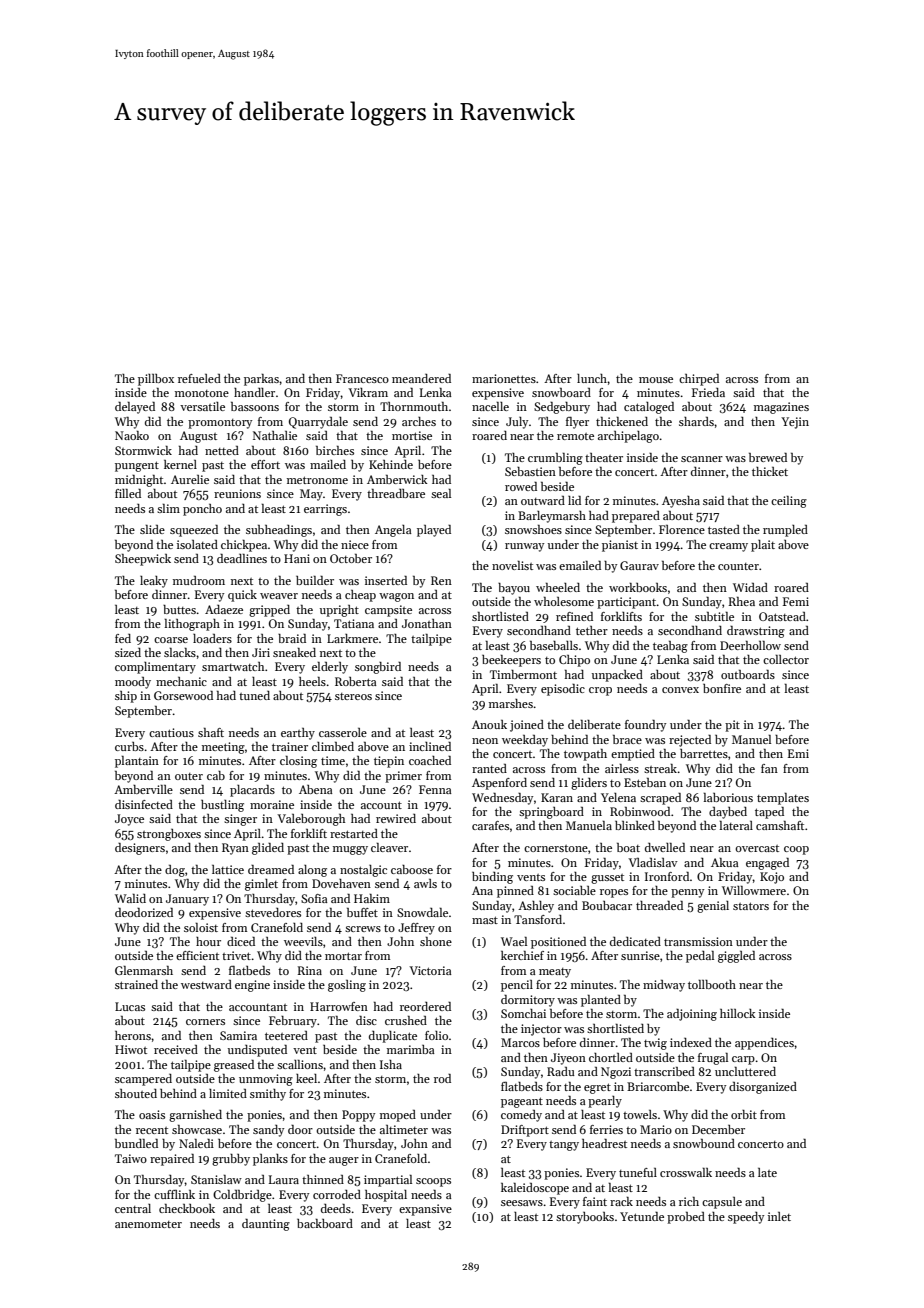  Describe the element at coordinates (441, 493) in the page. I see `seal` at that location.
